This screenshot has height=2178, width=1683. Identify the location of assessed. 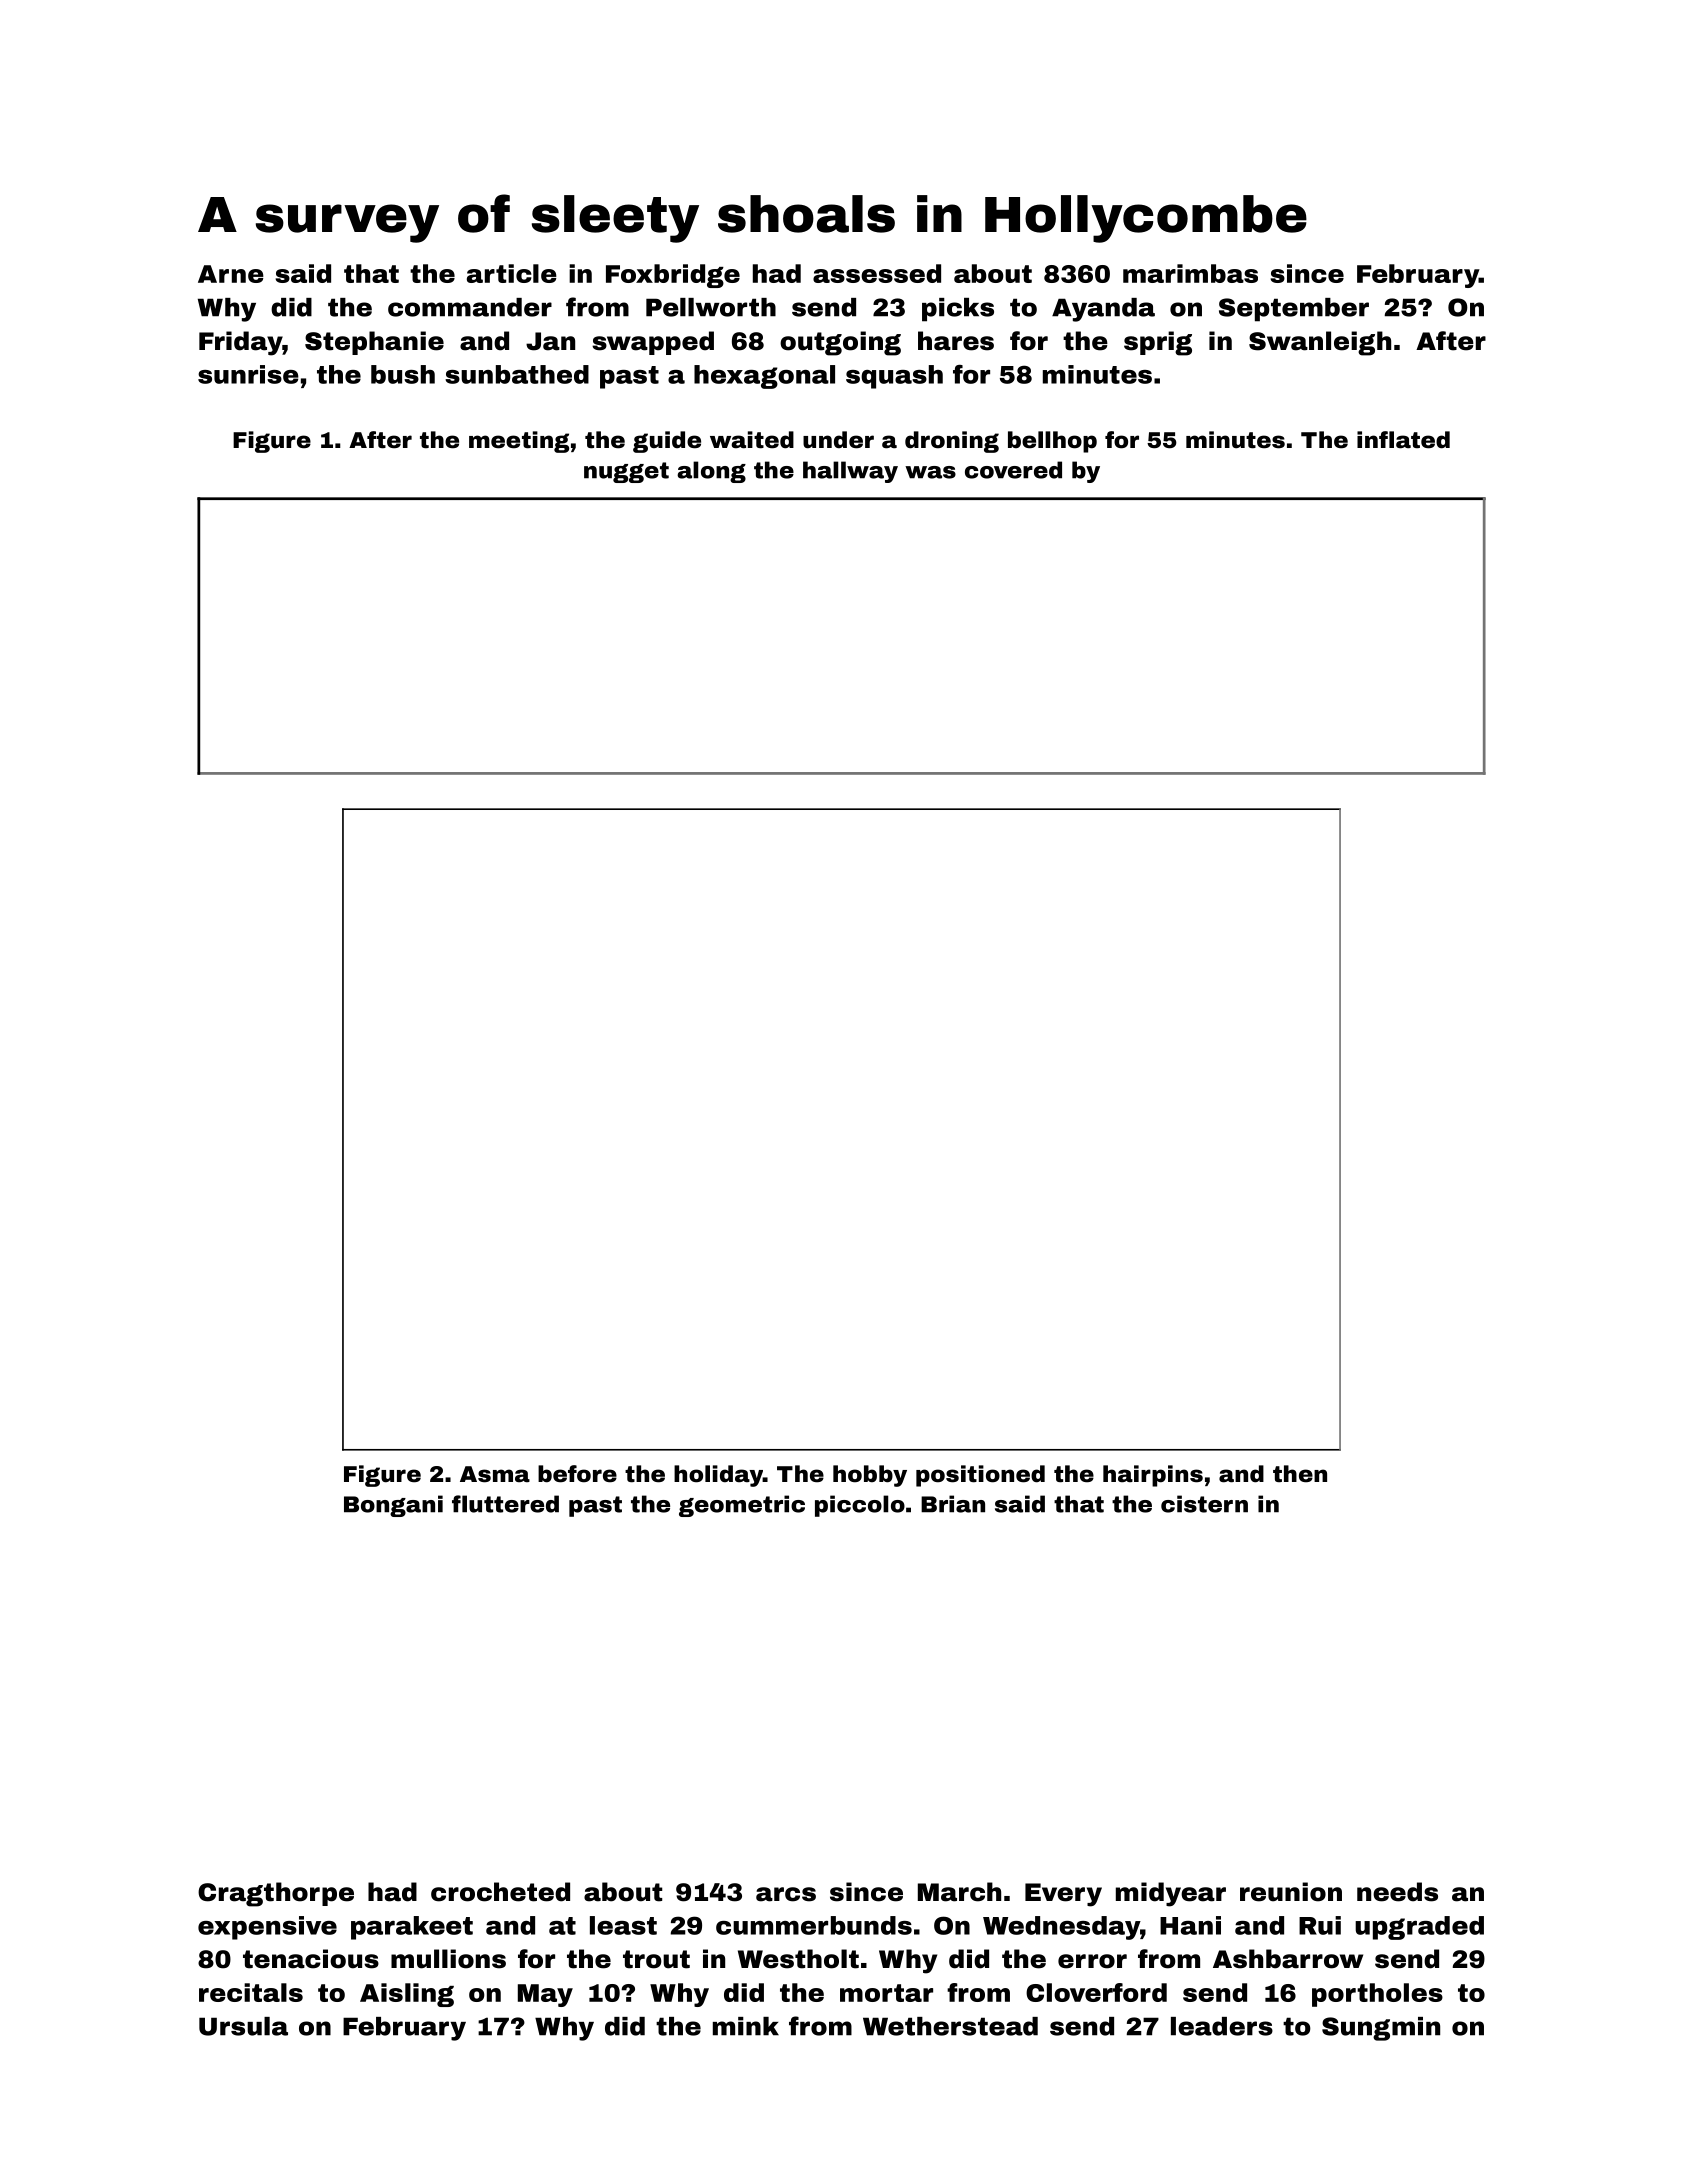
(877, 273).
